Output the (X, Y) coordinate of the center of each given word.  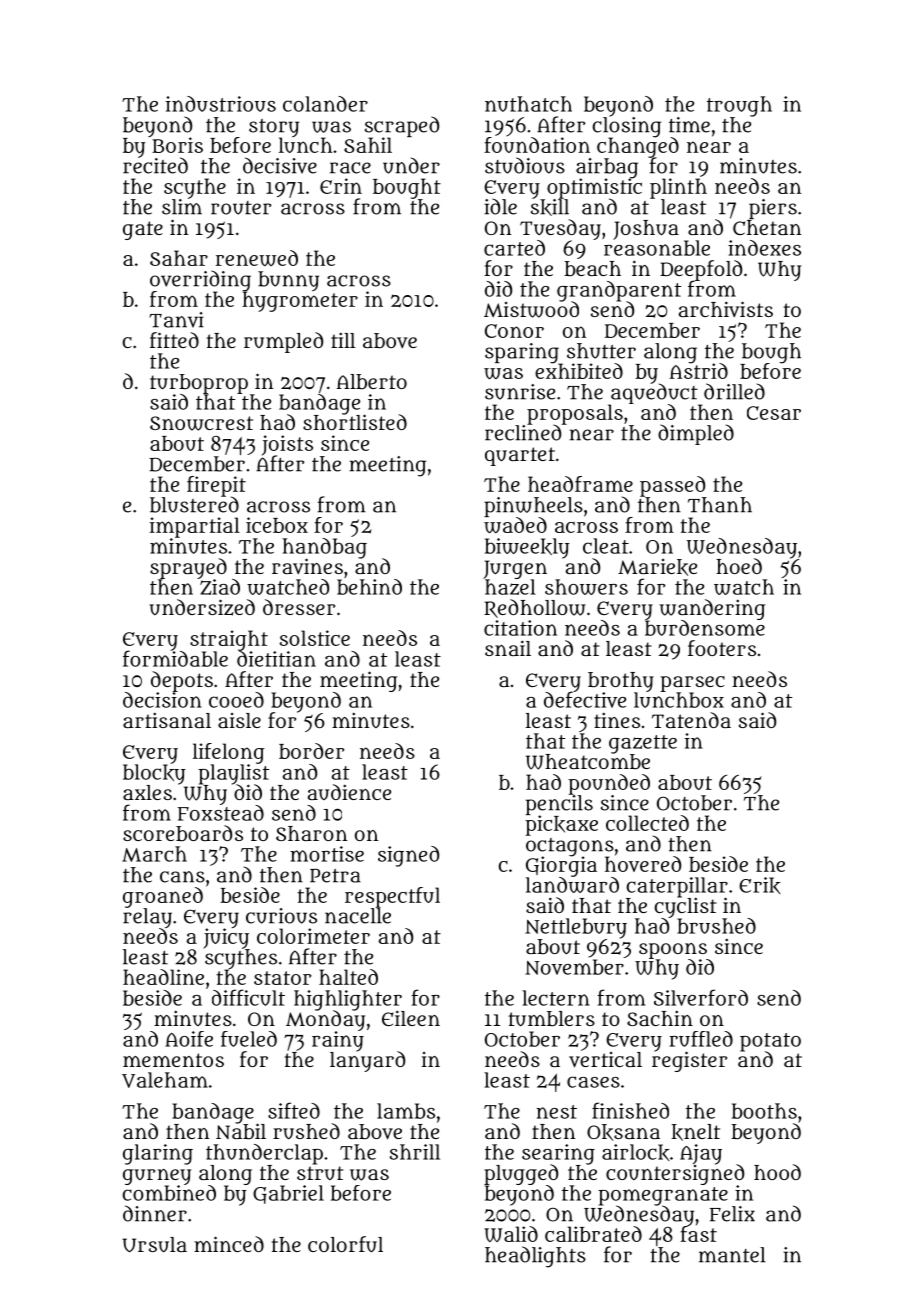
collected (647, 823)
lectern (556, 998)
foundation (537, 145)
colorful (345, 1244)
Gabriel (288, 1194)
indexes (764, 248)
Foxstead (221, 813)
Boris (177, 145)
